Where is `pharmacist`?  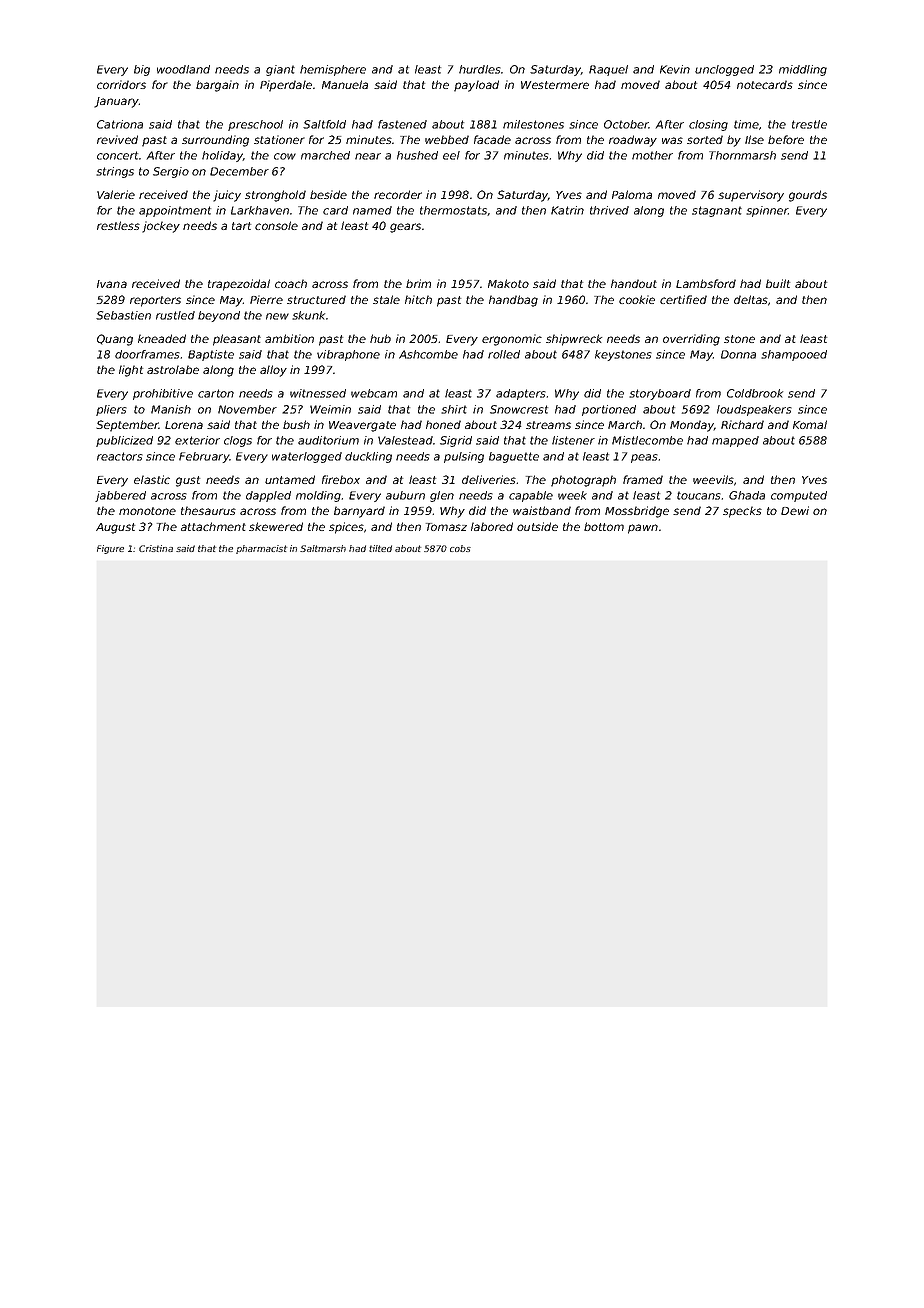 pharmacist is located at coordinates (261, 549).
